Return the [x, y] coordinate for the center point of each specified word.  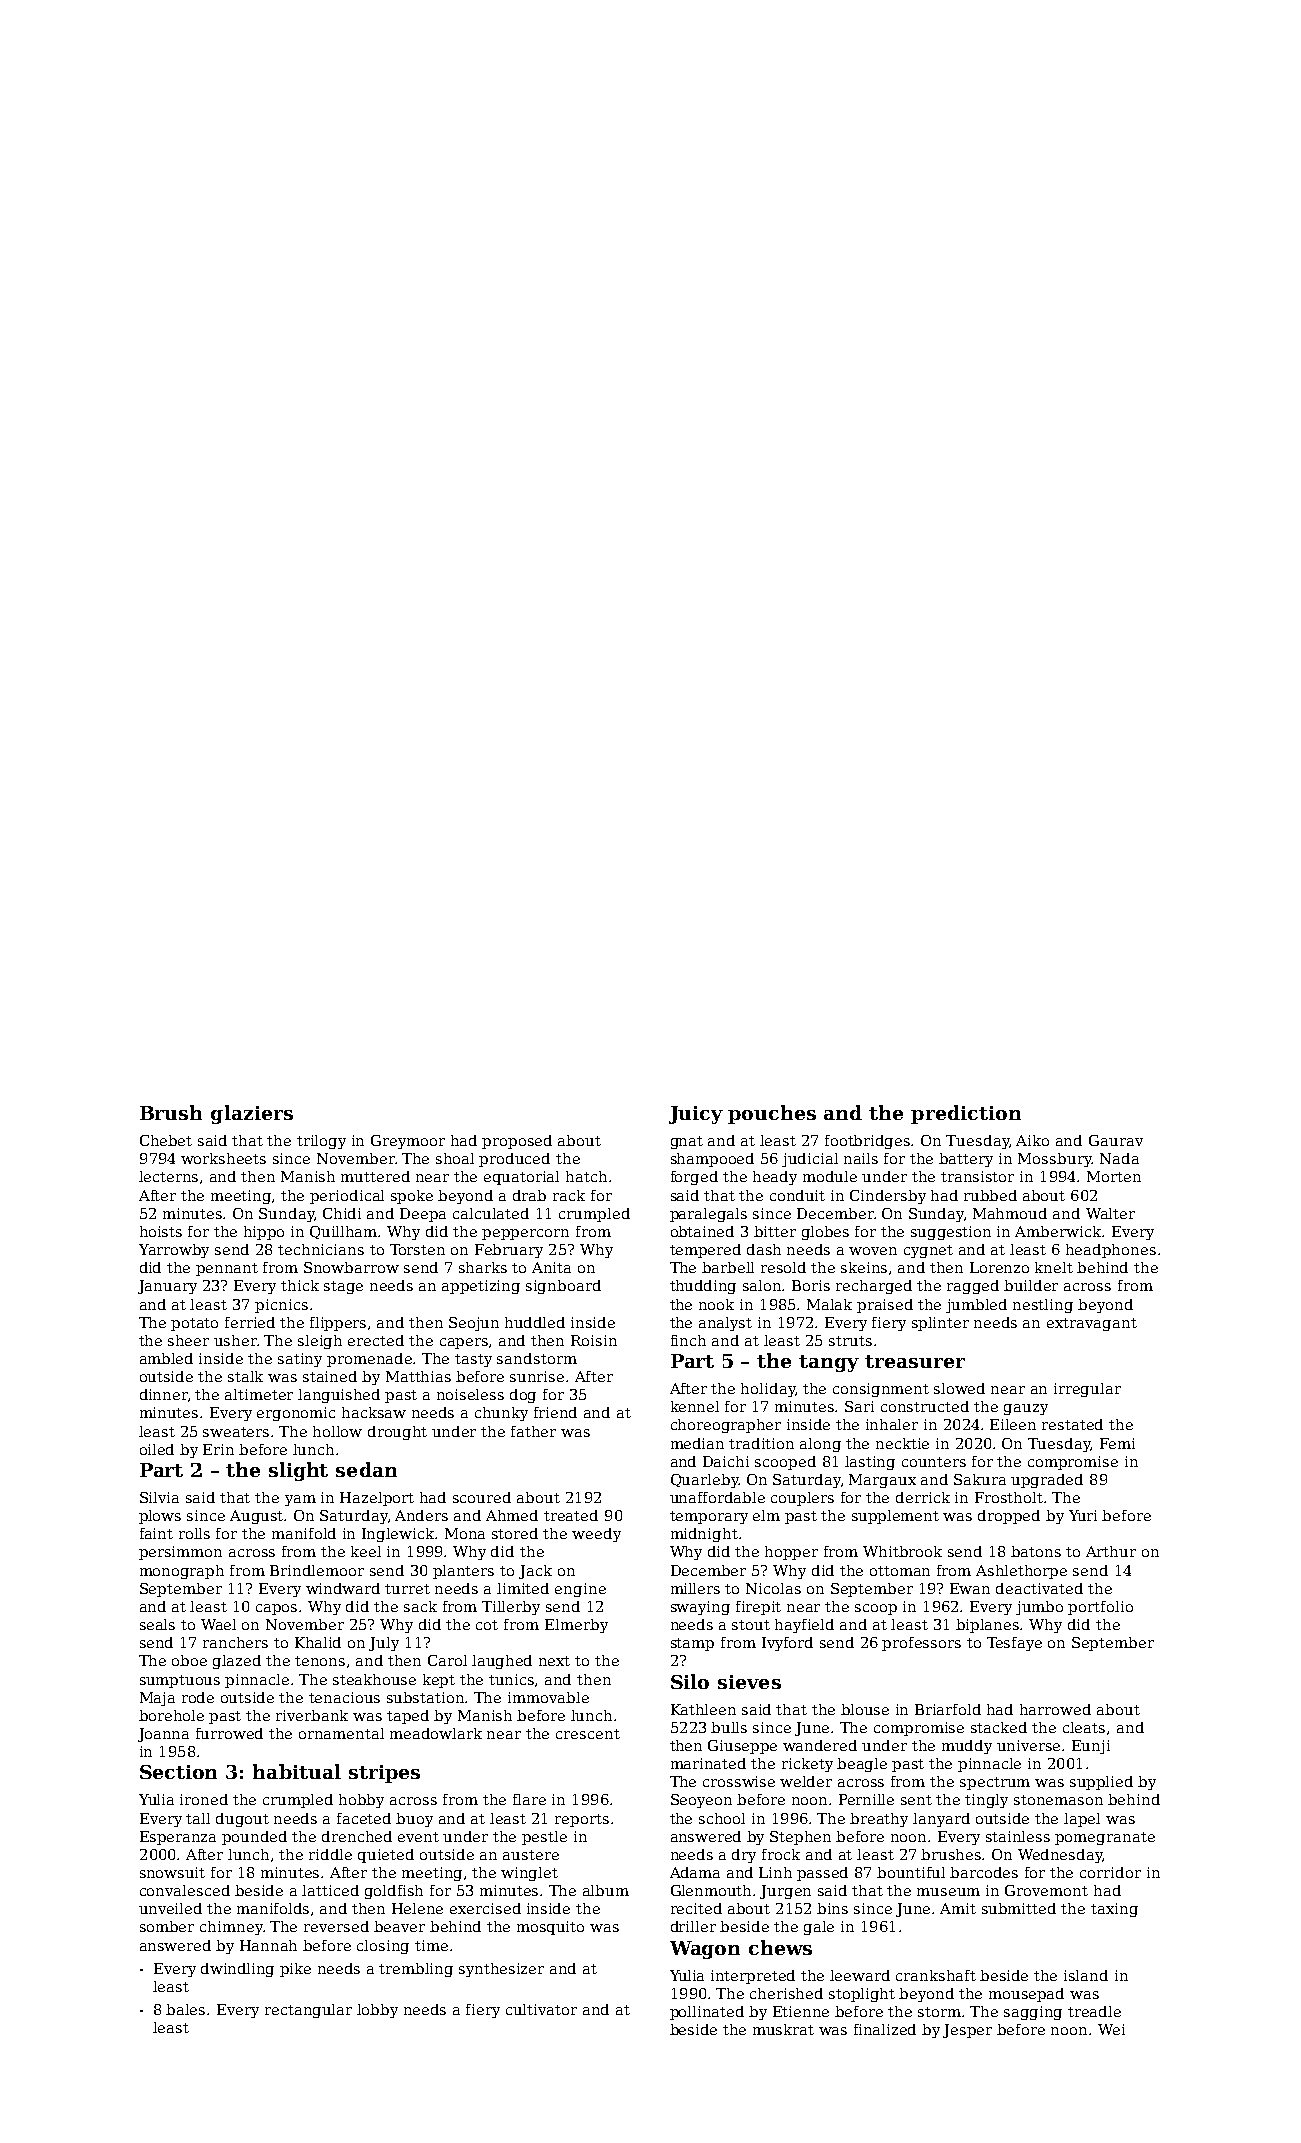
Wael [218, 1624]
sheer [188, 1340]
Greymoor [408, 1142]
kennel [695, 1406]
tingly [986, 1801]
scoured [482, 1497]
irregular [1087, 1390]
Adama [695, 1872]
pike [295, 1970]
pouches [772, 1114]
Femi [1117, 1443]
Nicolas [773, 1588]
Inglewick [399, 1535]
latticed [330, 1890]
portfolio [1100, 1608]
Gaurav [1116, 1140]
